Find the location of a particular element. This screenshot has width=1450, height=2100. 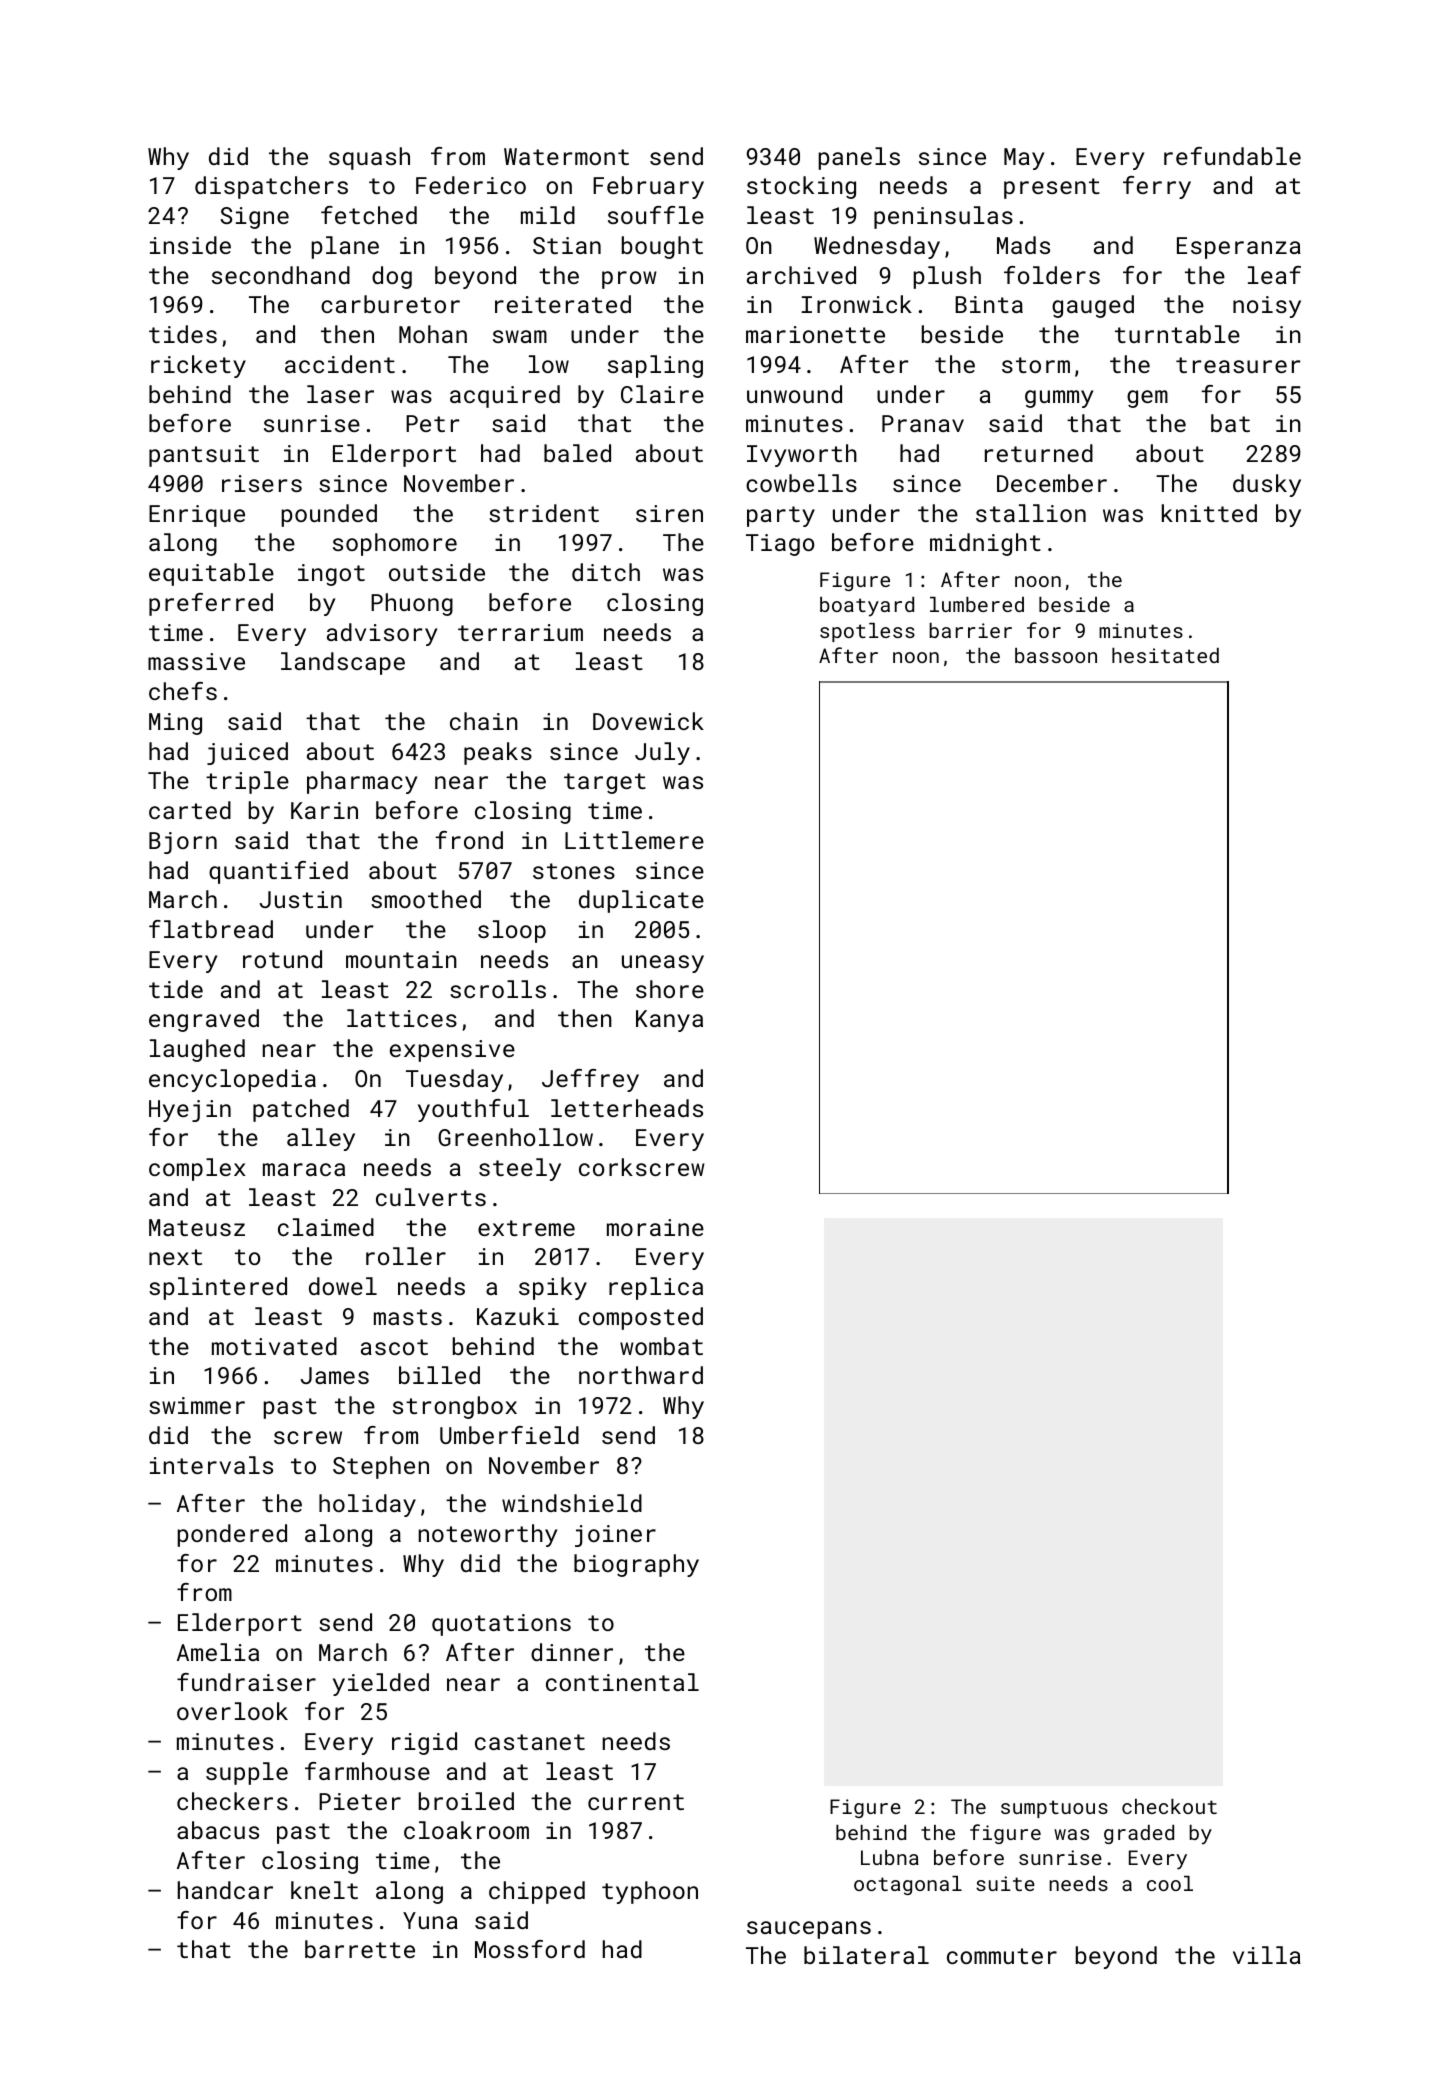

inside is located at coordinates (190, 245).
